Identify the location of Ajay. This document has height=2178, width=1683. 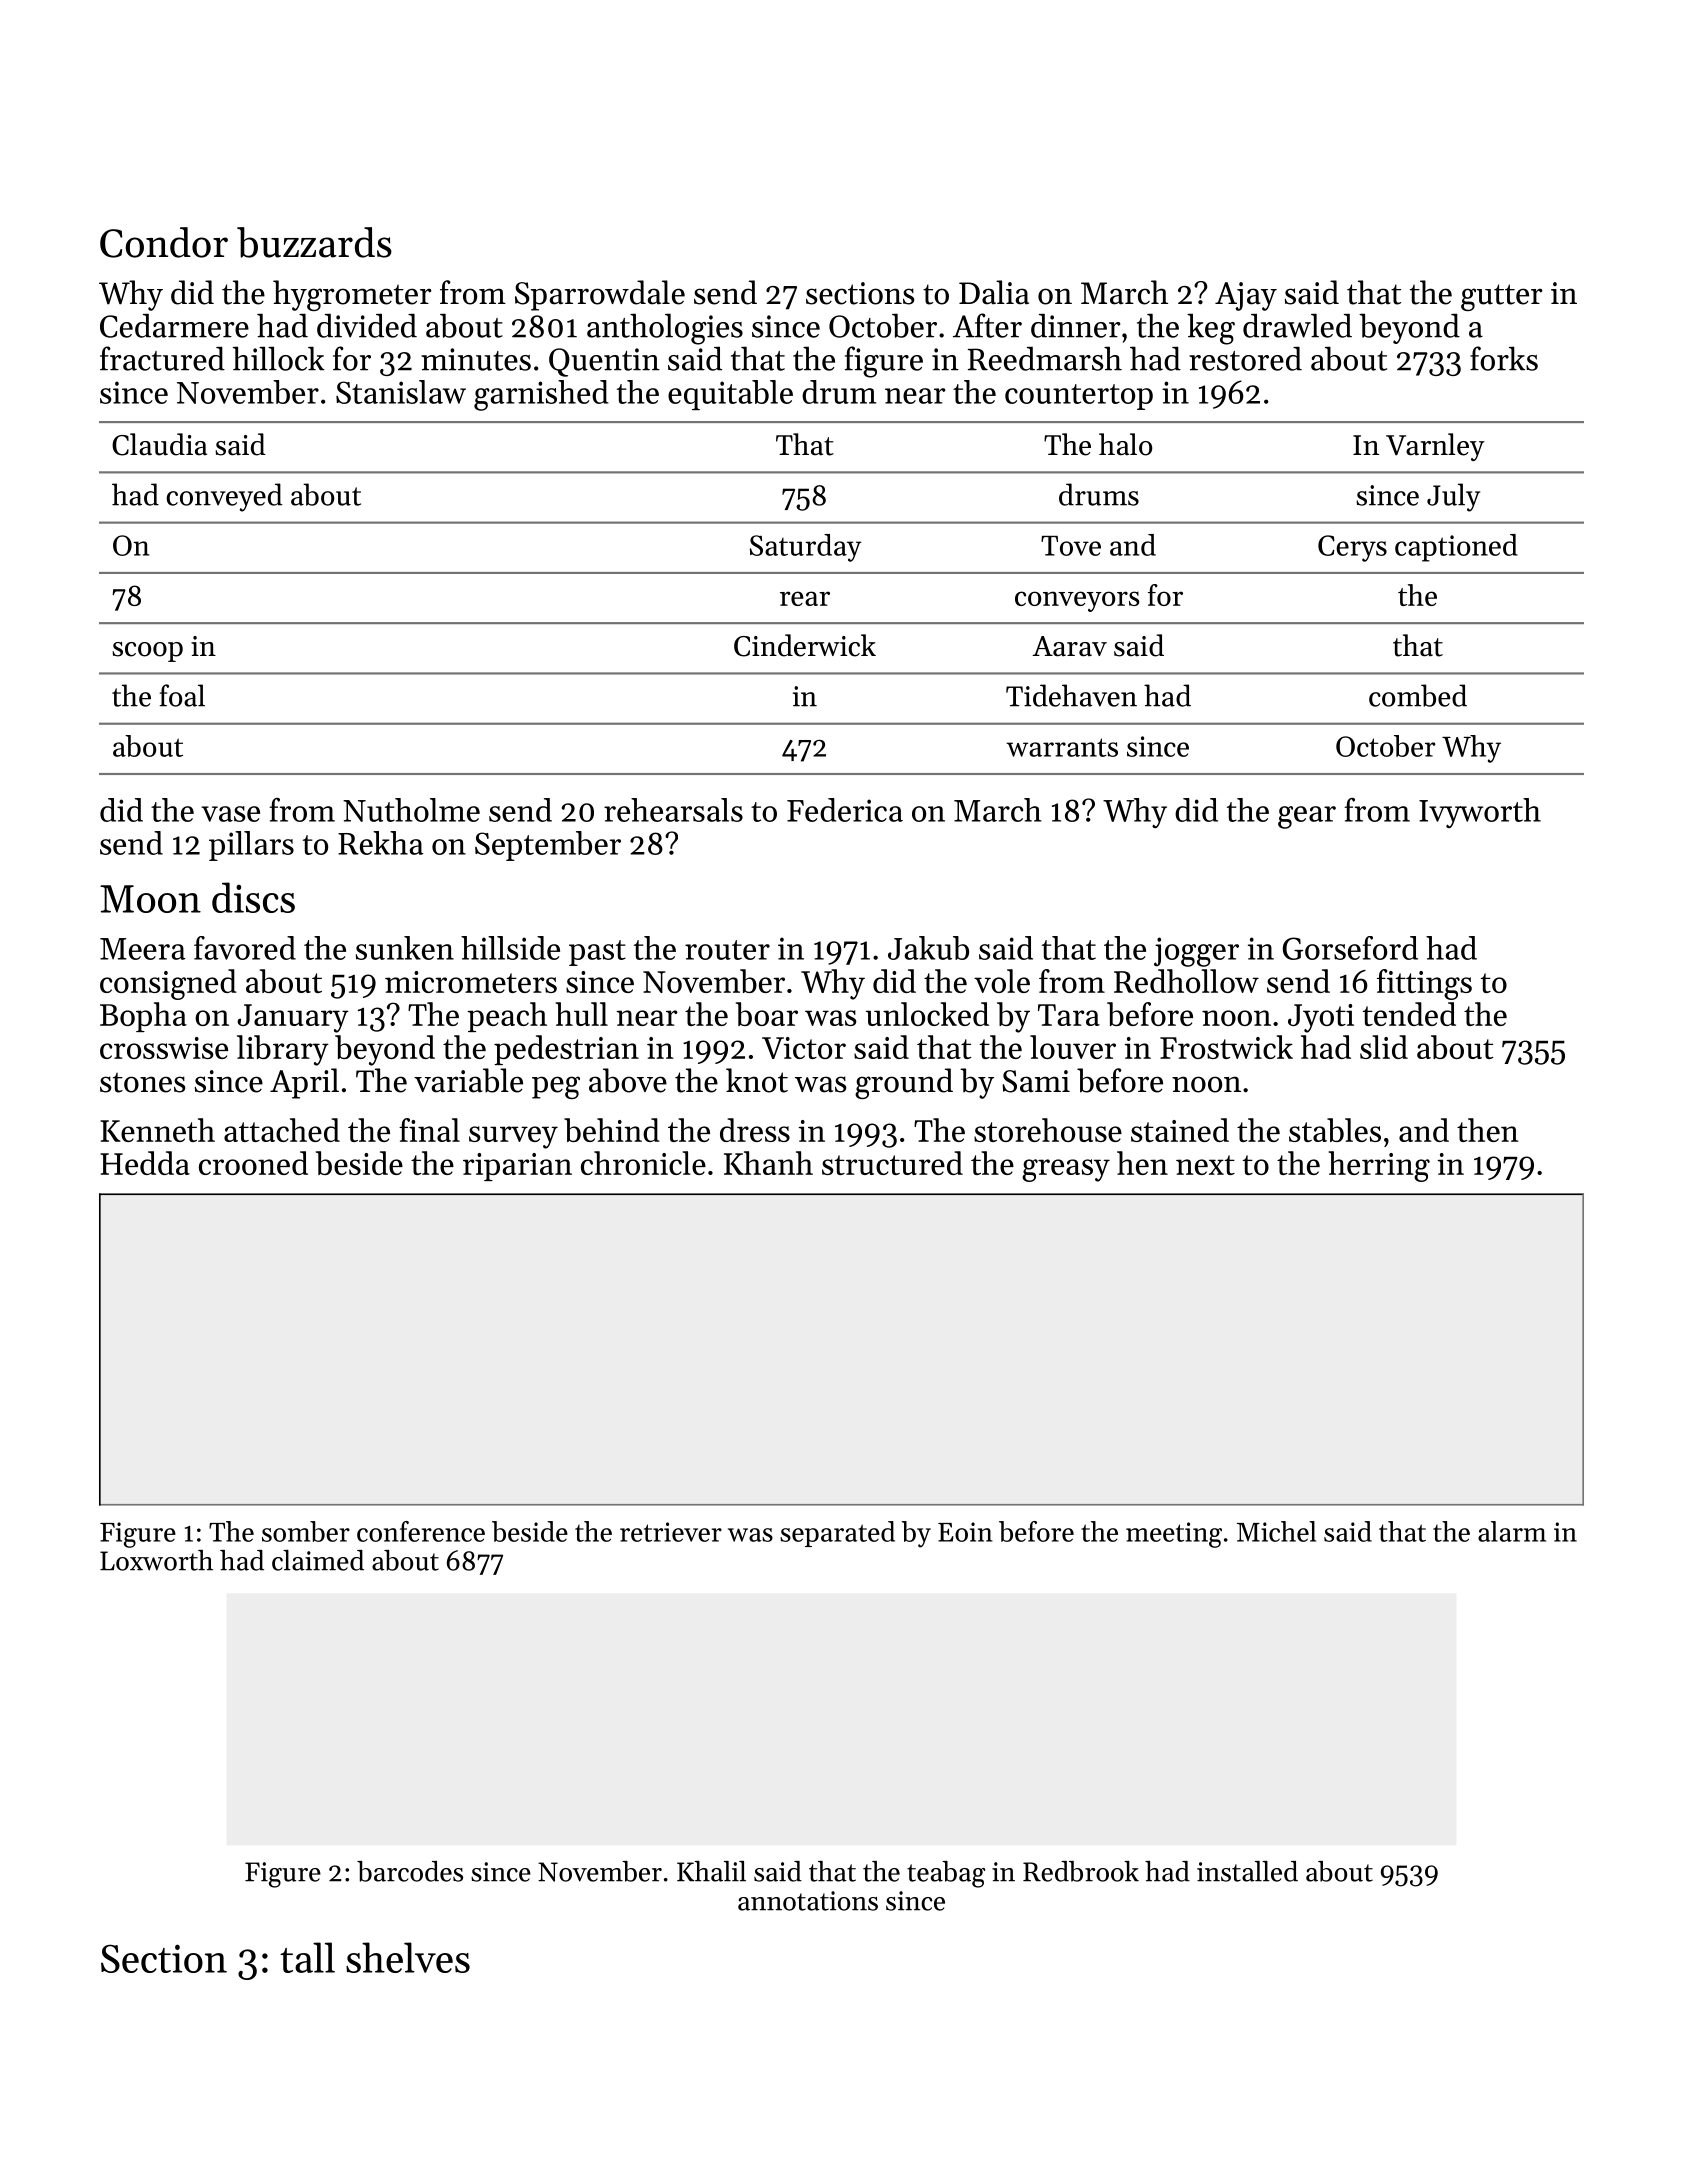
(1246, 296).
